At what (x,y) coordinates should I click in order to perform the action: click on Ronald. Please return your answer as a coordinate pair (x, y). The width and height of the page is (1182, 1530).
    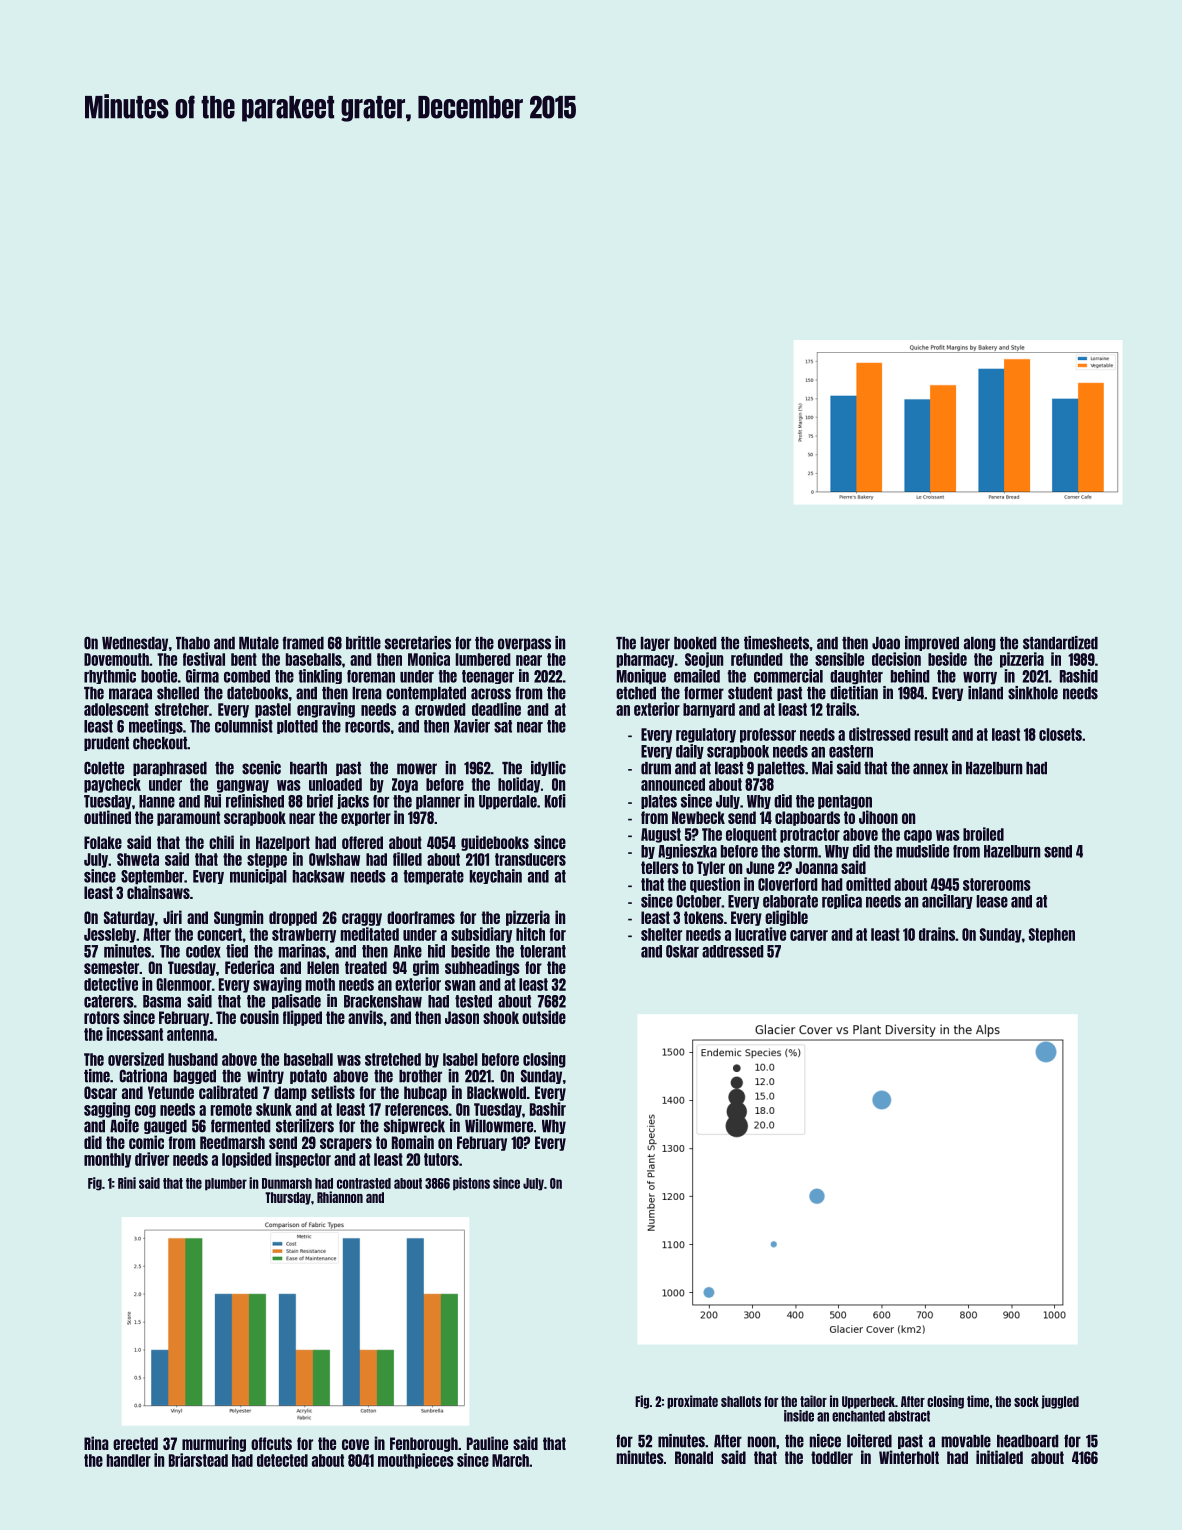
    Looking at the image, I should click on (694, 1457).
